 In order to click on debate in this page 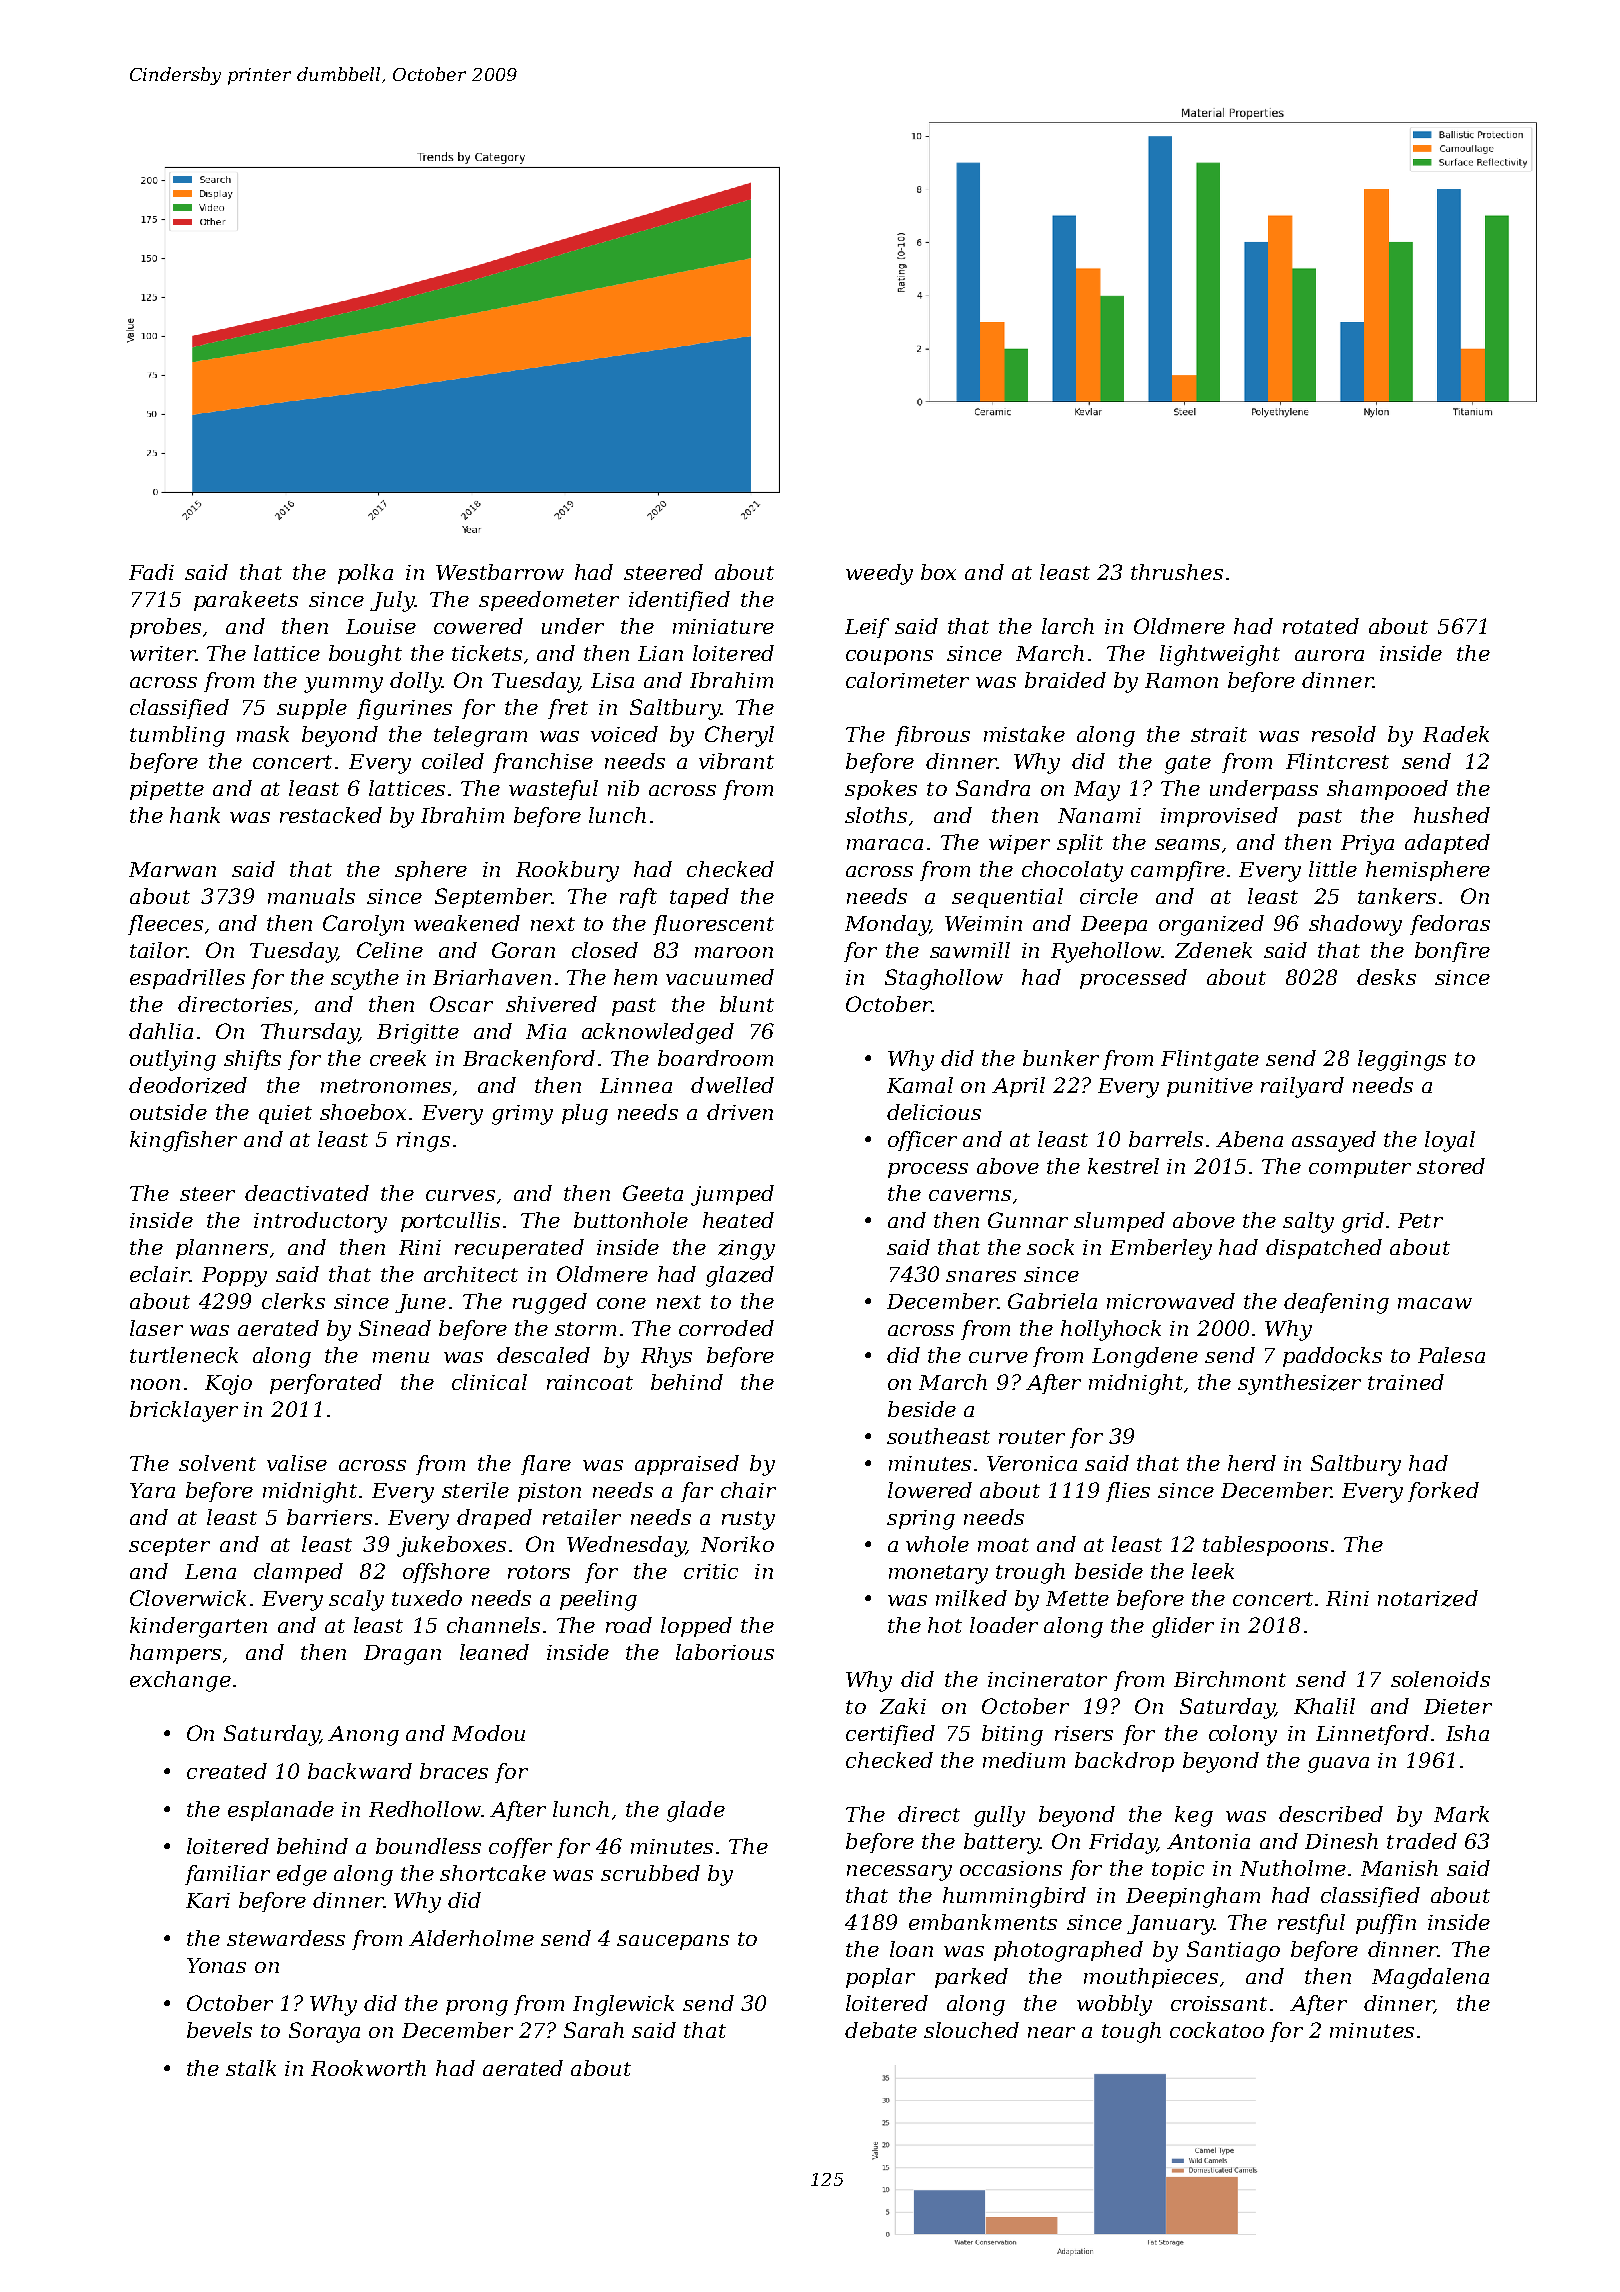, I will do `click(881, 2030)`.
